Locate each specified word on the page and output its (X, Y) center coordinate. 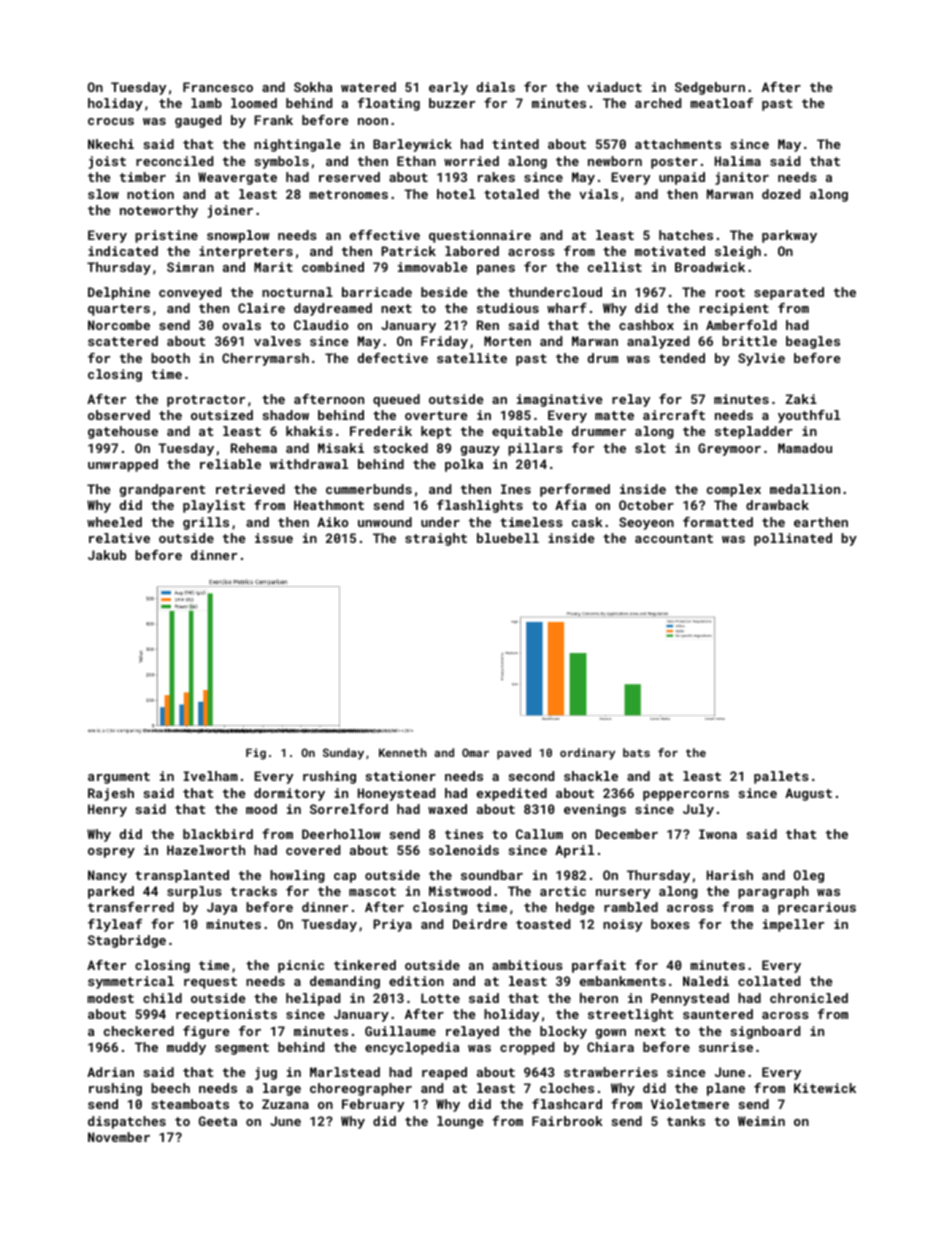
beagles (813, 342)
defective (393, 358)
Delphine (119, 293)
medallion (805, 489)
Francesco (218, 87)
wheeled (114, 522)
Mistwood (460, 891)
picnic (301, 966)
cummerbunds (369, 489)
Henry (107, 810)
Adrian (110, 1072)
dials (496, 87)
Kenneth (403, 752)
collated (769, 981)
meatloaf (721, 103)
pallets (781, 777)
